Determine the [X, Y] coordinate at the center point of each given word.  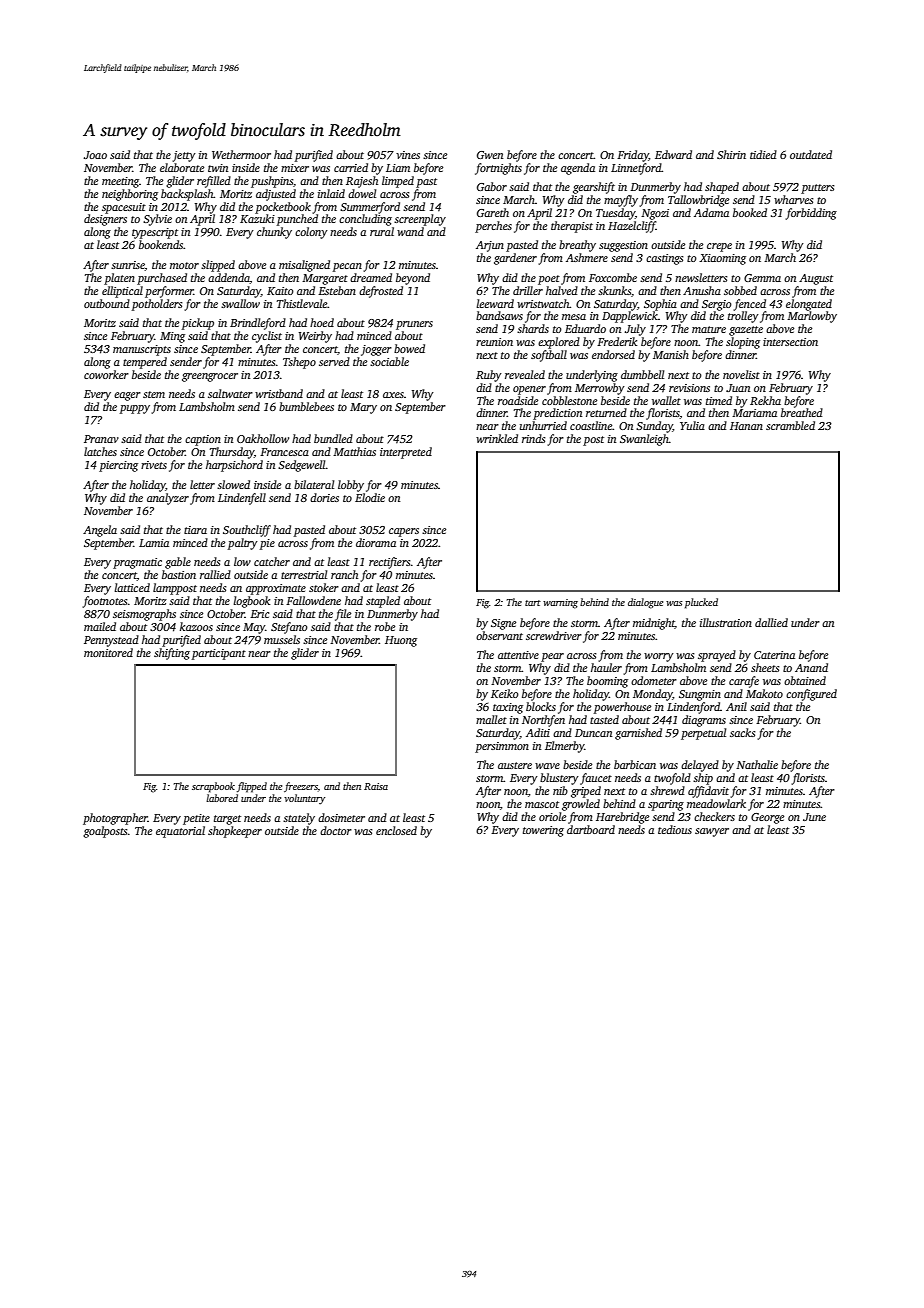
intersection [790, 342]
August [816, 279]
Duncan [593, 733]
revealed [525, 374]
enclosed [396, 830]
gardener [515, 259]
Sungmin [700, 695]
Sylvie [157, 220]
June [814, 817]
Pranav [101, 439]
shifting [172, 654]
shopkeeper [235, 832]
